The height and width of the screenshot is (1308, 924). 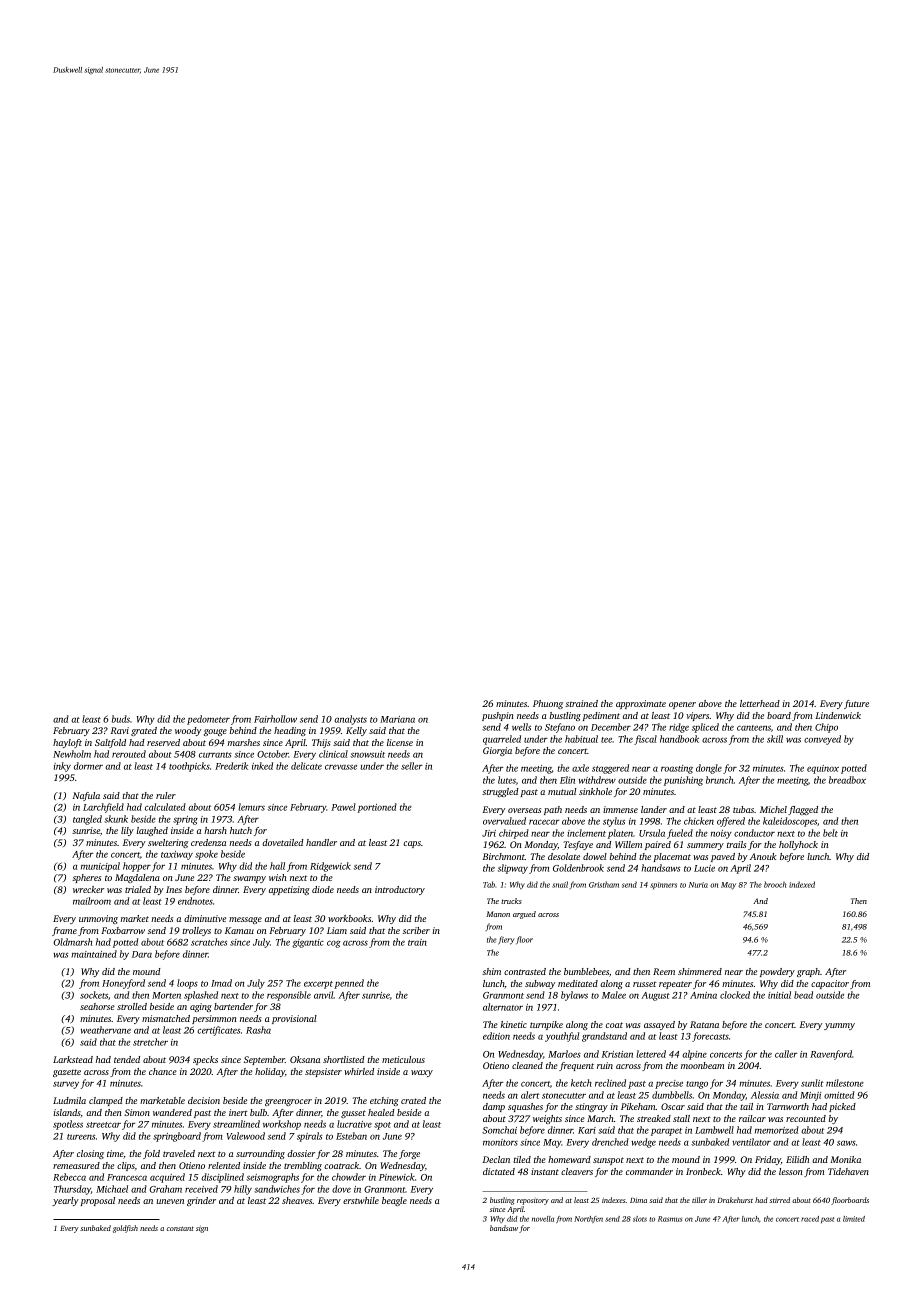 What do you see at coordinates (121, 719) in the screenshot?
I see `buds` at bounding box center [121, 719].
